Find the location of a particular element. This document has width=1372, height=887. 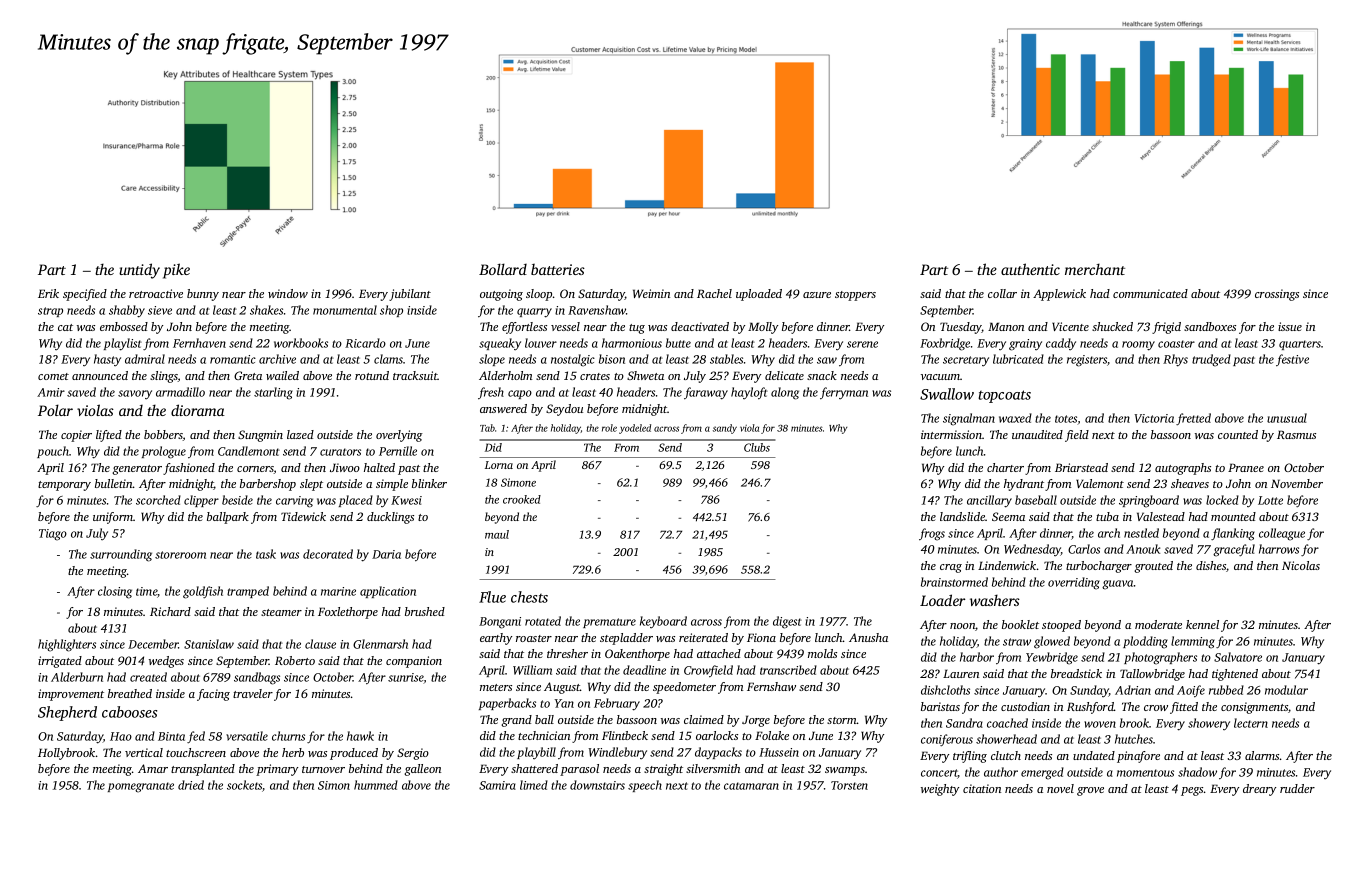

sandboxes is located at coordinates (1210, 326).
